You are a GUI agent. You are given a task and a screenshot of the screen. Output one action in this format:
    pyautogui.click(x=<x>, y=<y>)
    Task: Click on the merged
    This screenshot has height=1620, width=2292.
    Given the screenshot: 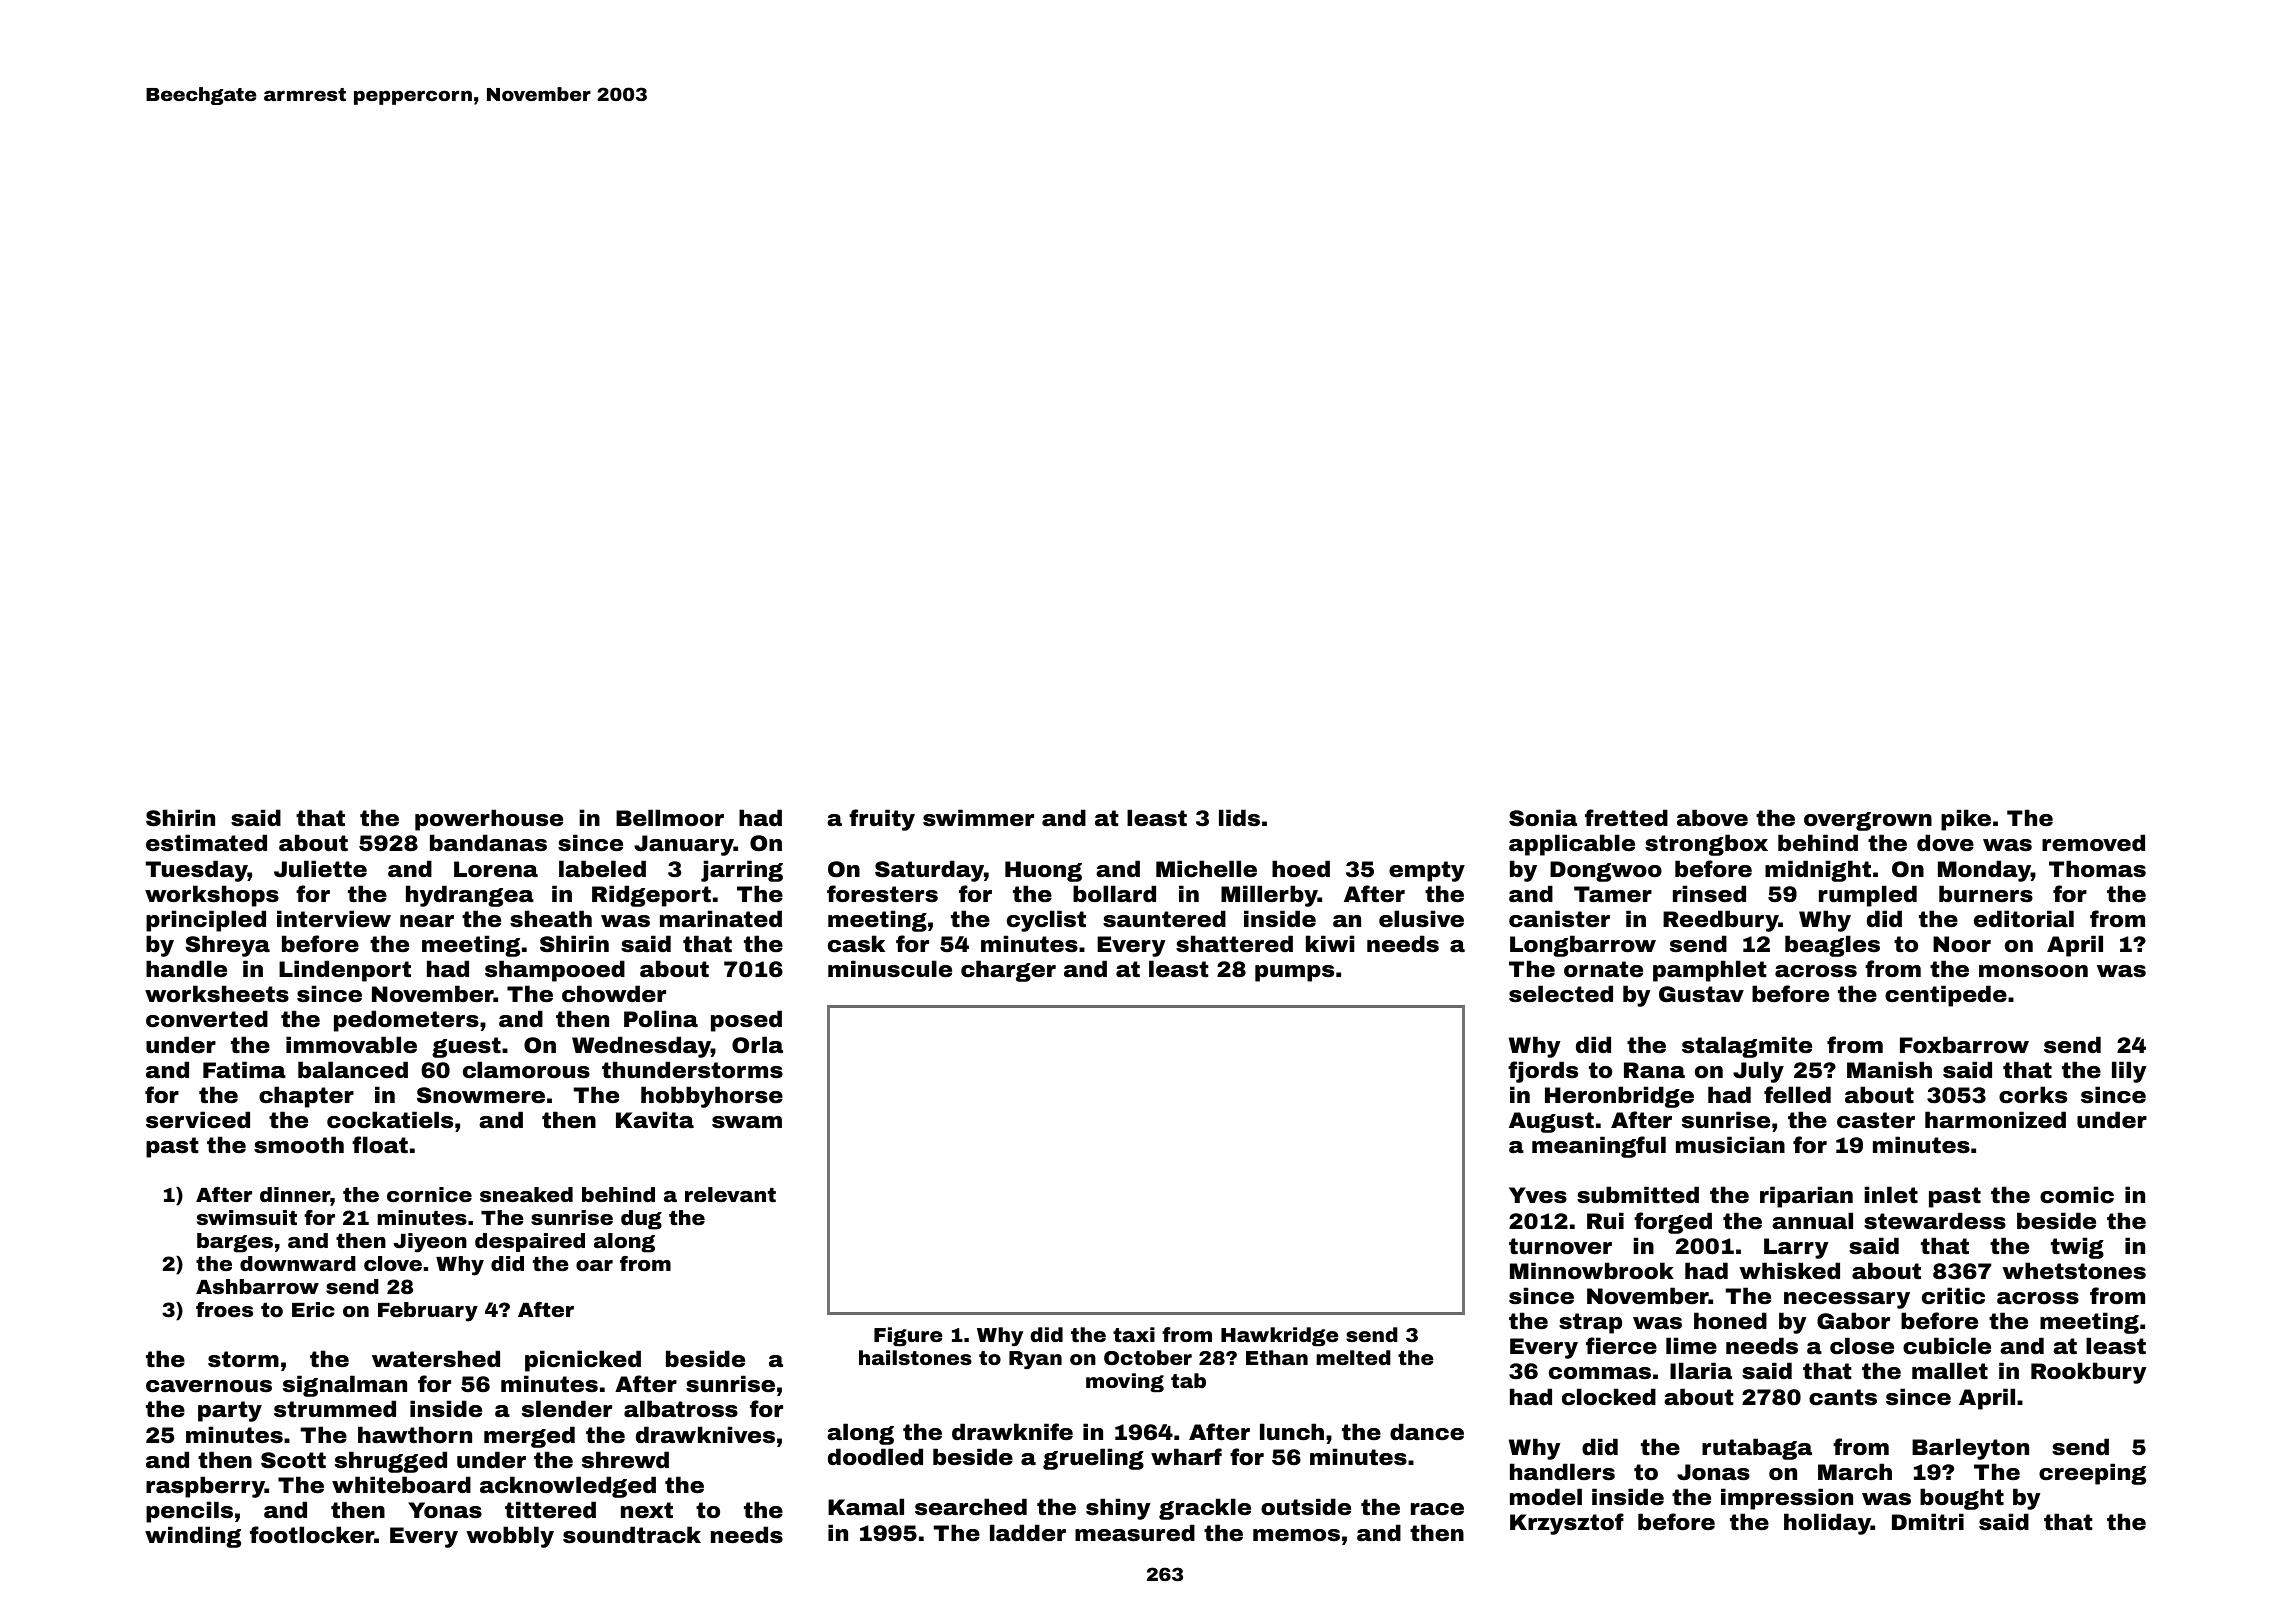 What is the action you would take?
    pyautogui.click(x=529, y=1437)
